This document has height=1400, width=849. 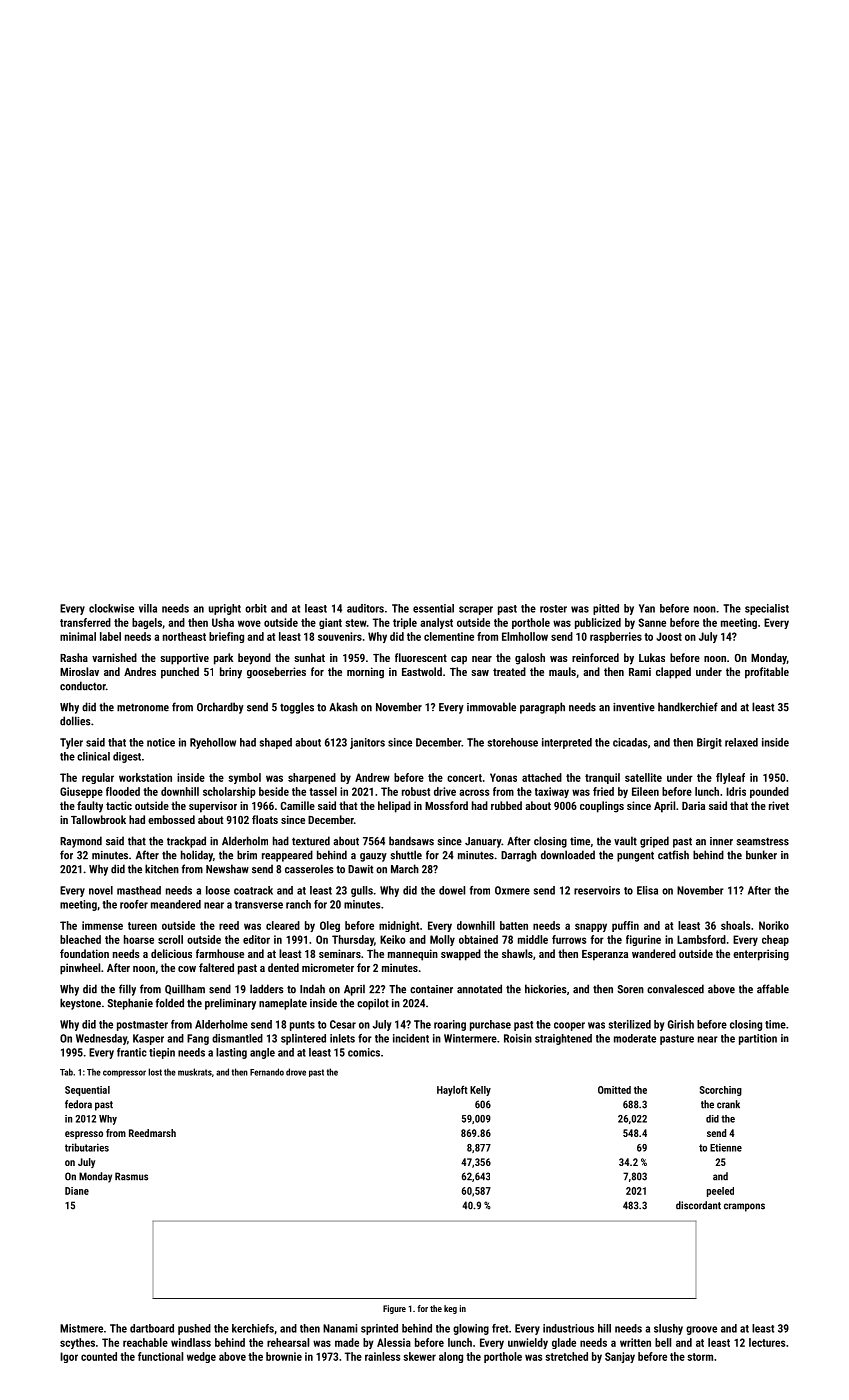 What do you see at coordinates (620, 1357) in the document?
I see `Sanjay` at bounding box center [620, 1357].
